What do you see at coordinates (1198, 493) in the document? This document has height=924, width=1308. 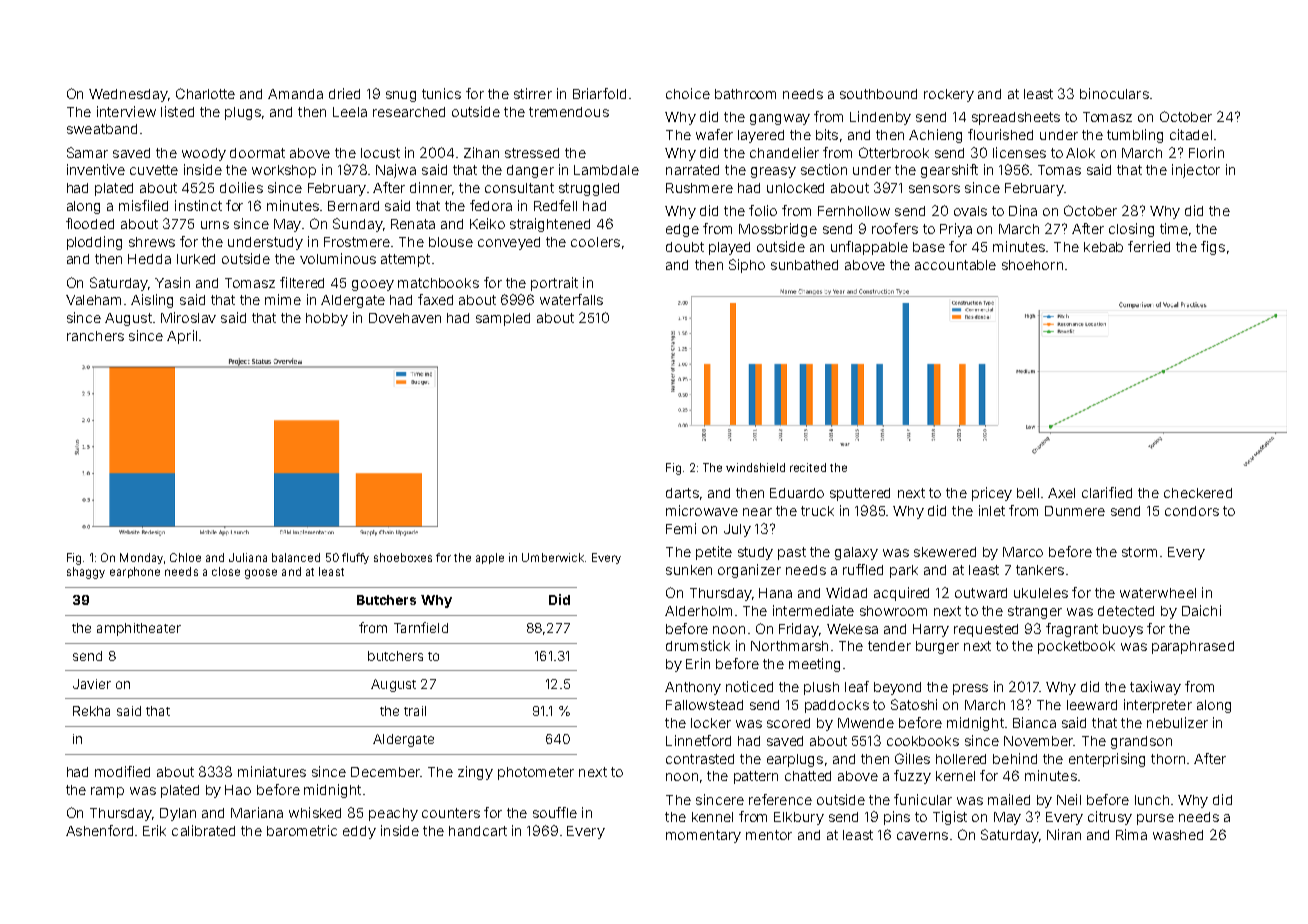 I see `checkered` at bounding box center [1198, 493].
